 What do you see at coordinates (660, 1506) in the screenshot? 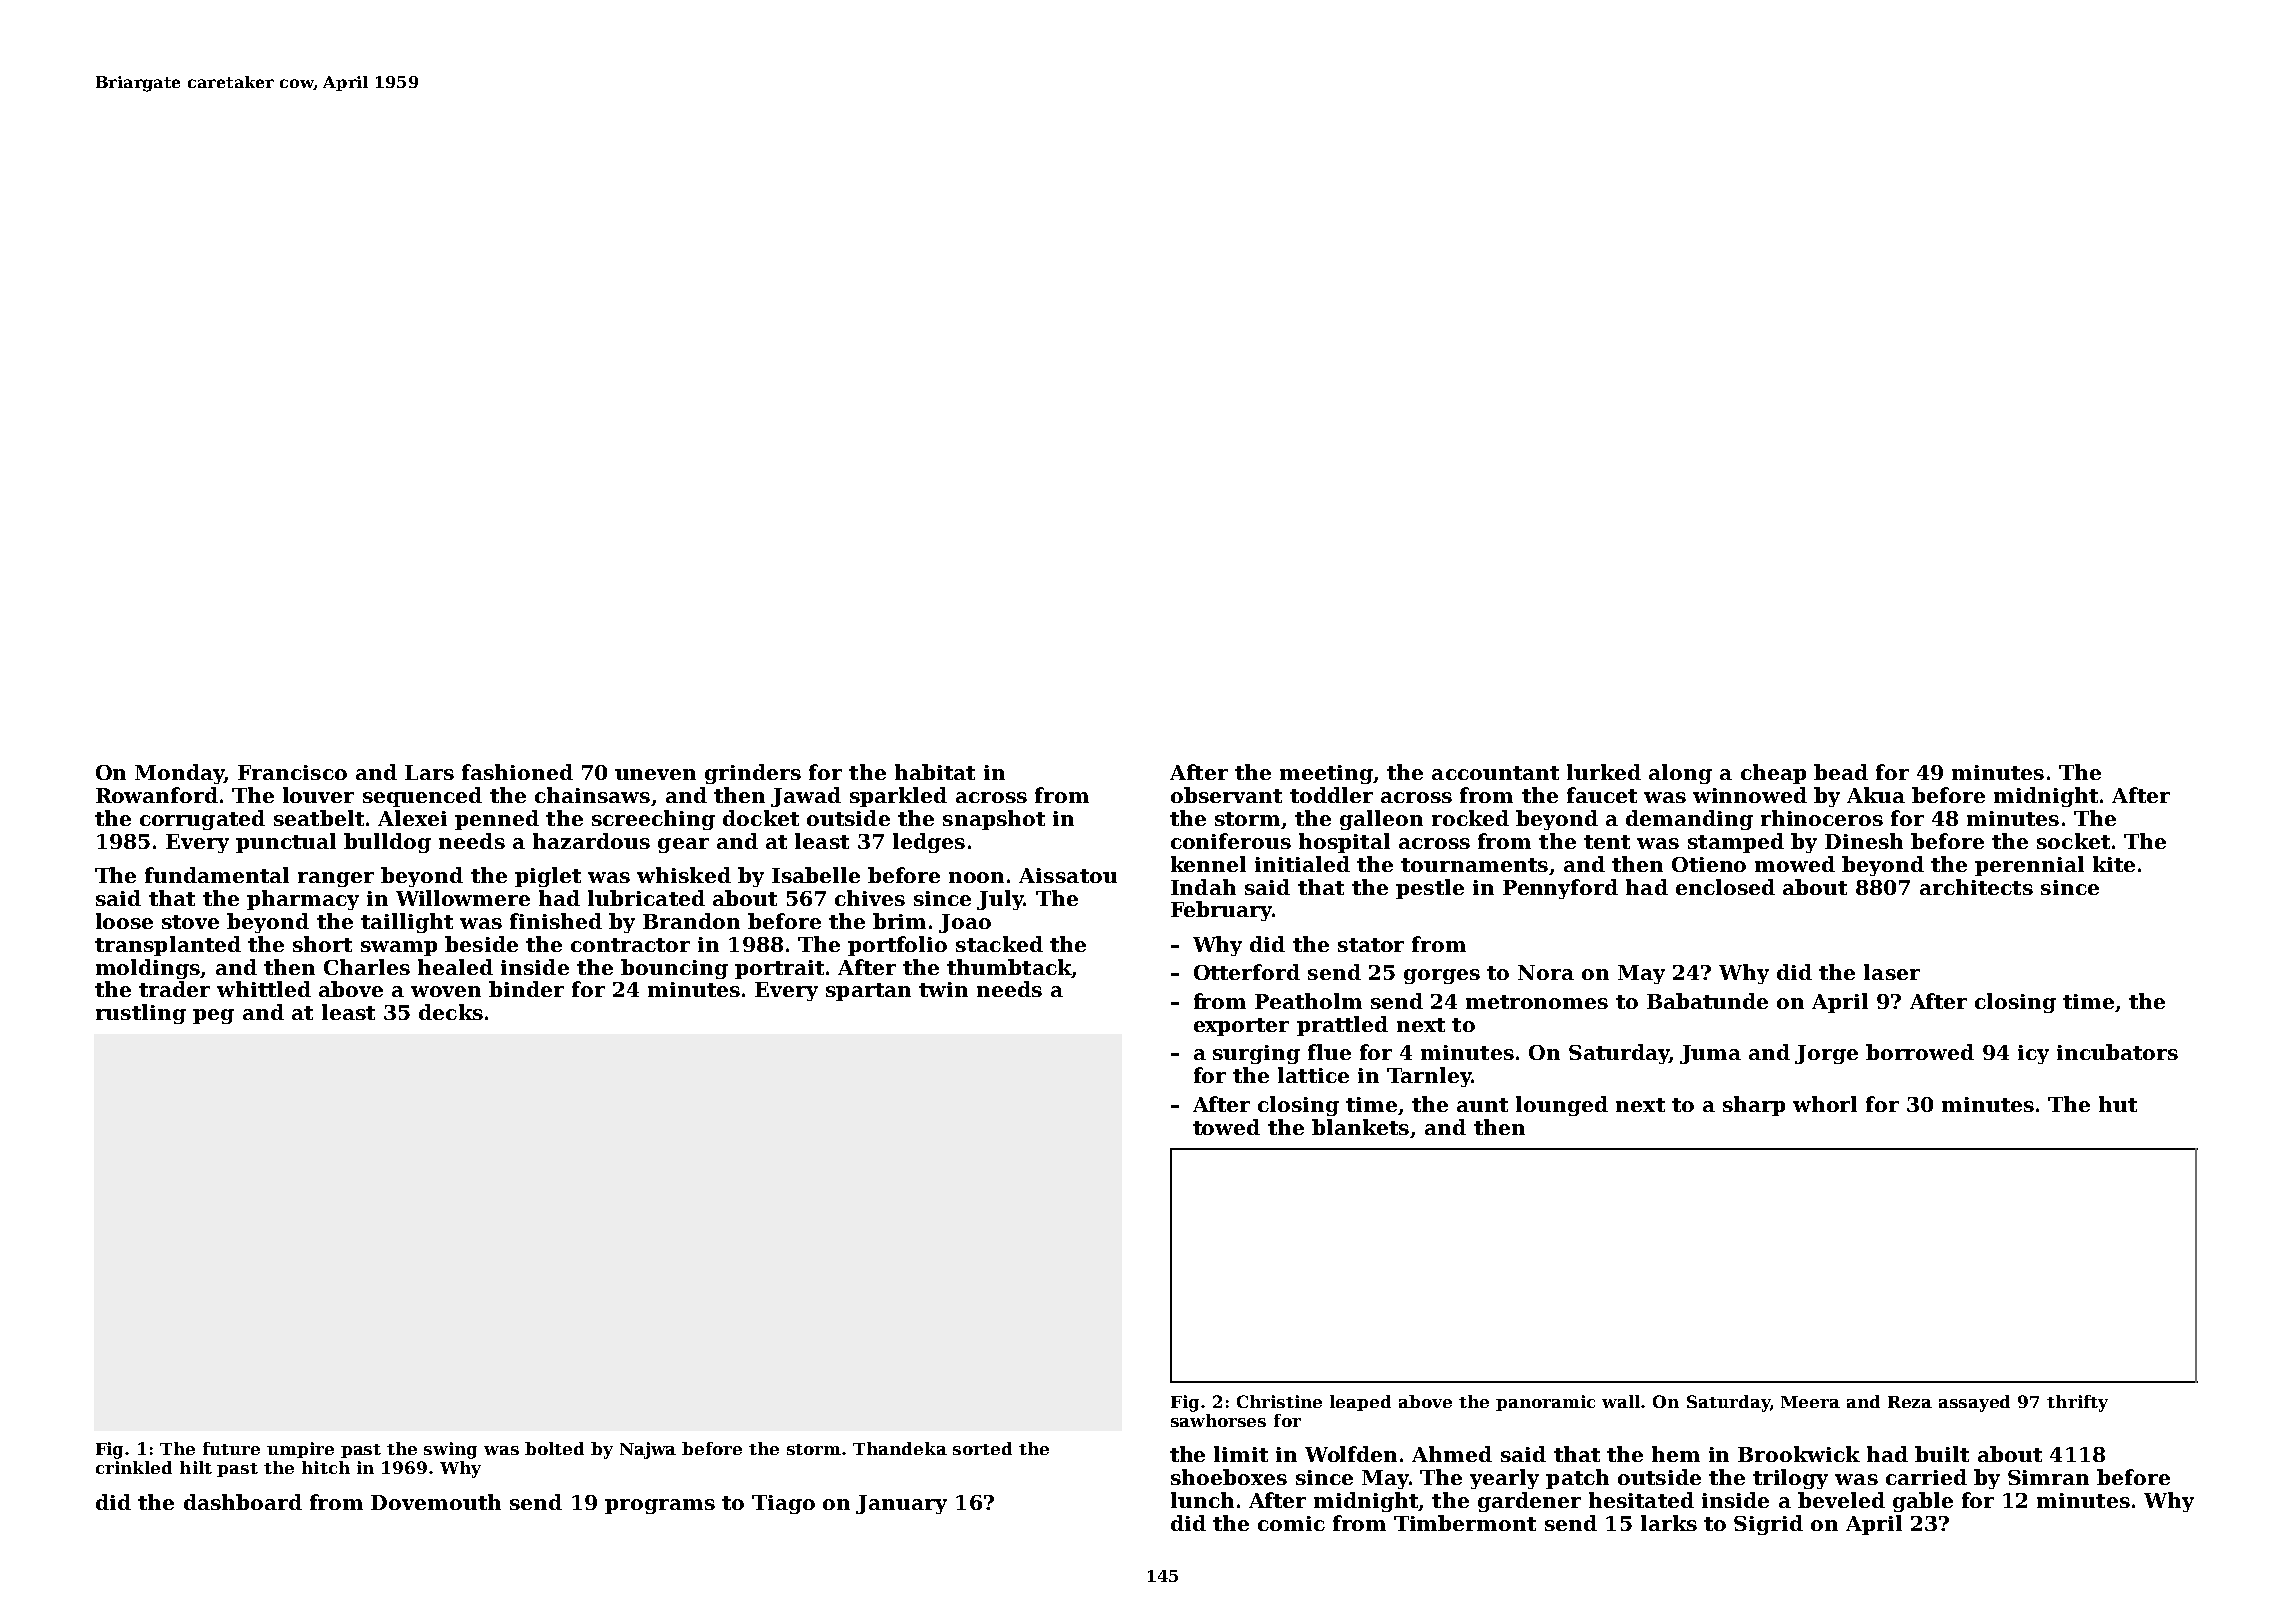
I see `programs` at bounding box center [660, 1506].
